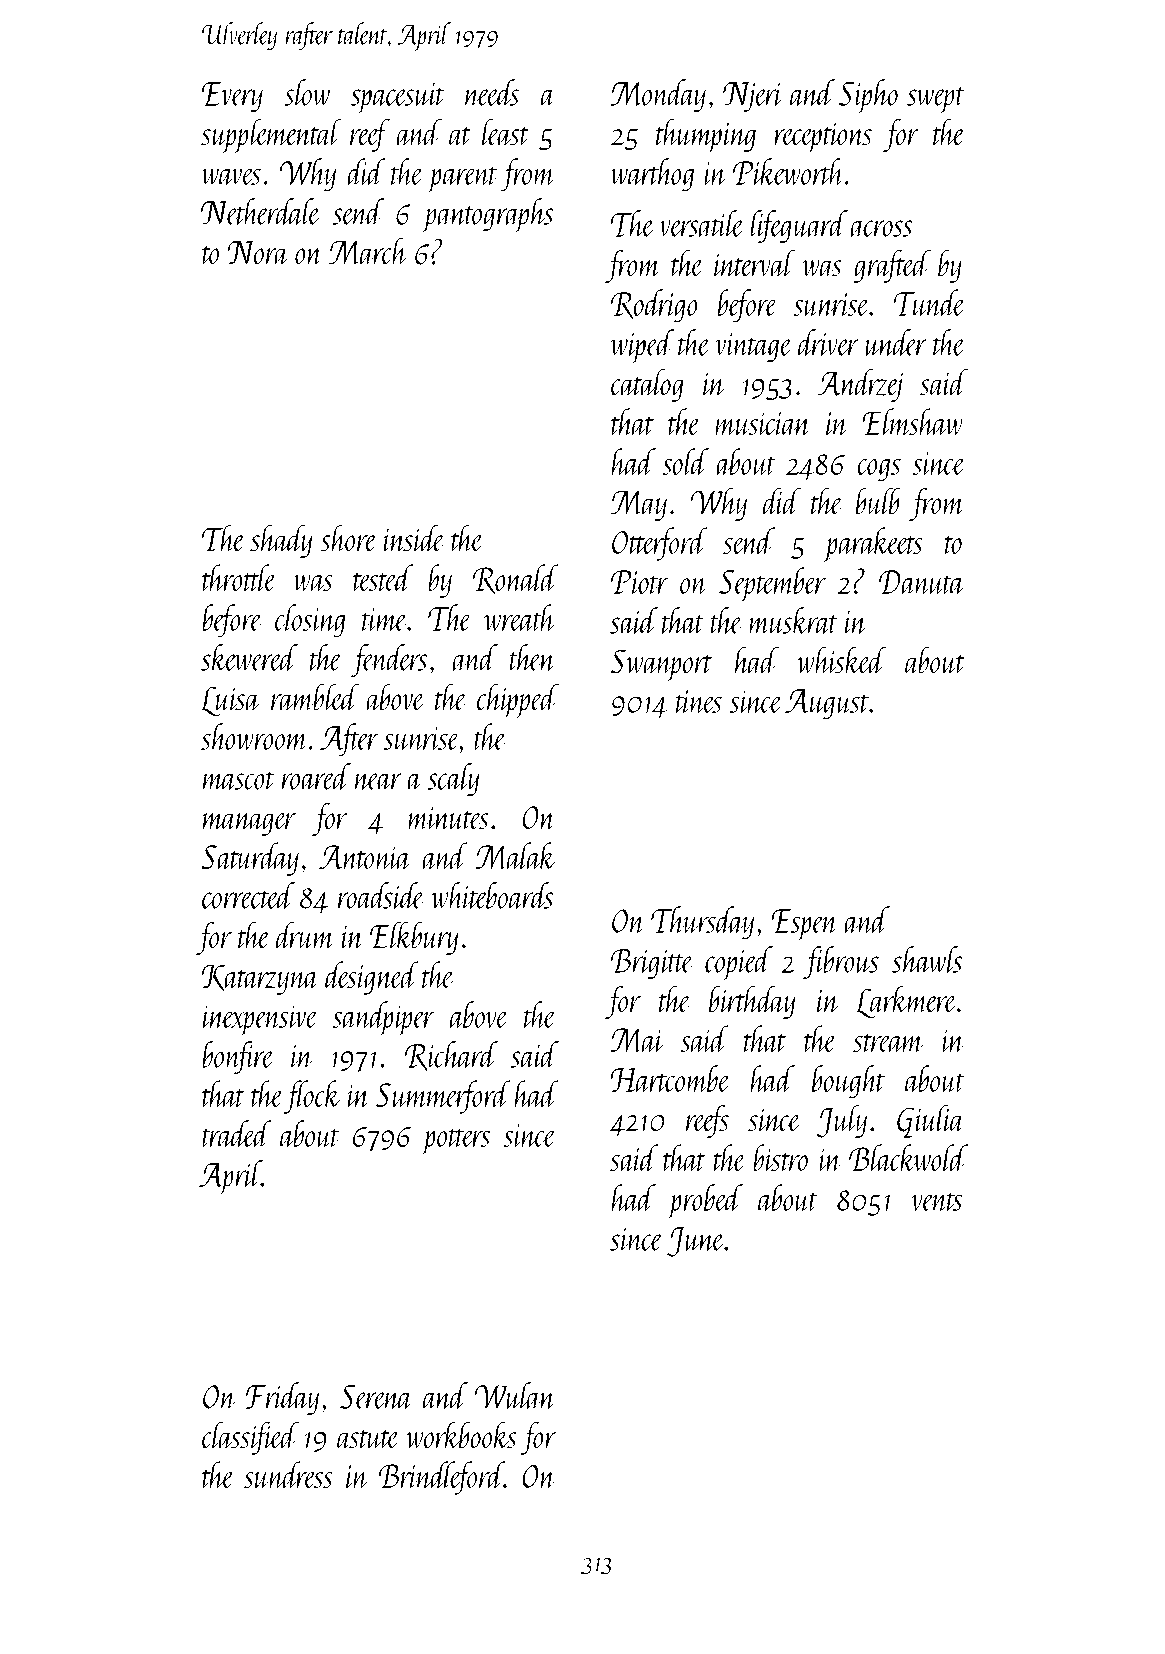 The width and height of the document is (1165, 1654). What do you see at coordinates (827, 704) in the document?
I see `August` at bounding box center [827, 704].
